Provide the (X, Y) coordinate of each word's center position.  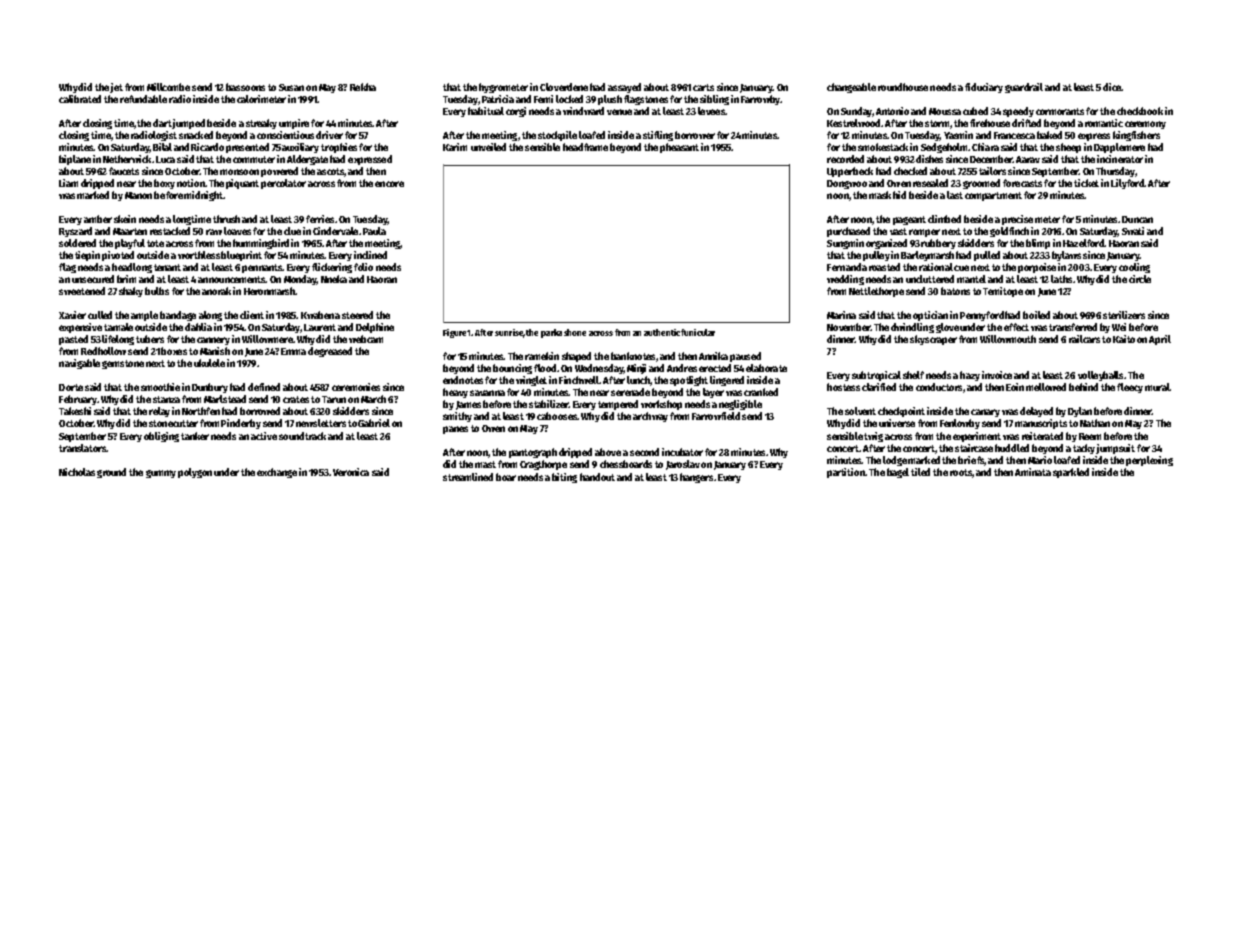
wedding (845, 280)
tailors (992, 171)
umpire (294, 124)
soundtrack (302, 436)
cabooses (557, 416)
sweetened (82, 291)
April (1160, 340)
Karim (455, 147)
